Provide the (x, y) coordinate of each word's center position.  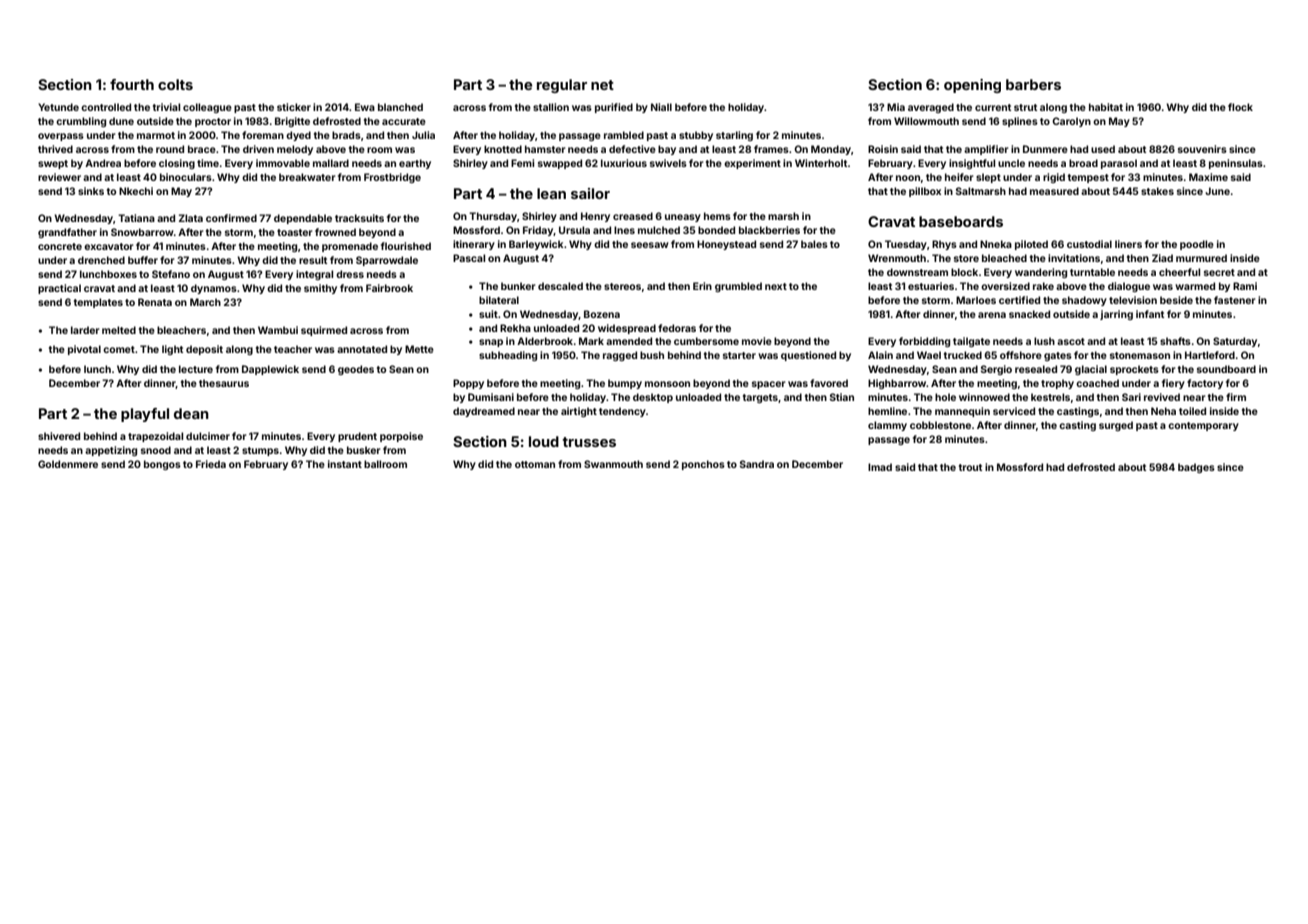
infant (1150, 314)
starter (739, 355)
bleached (1004, 258)
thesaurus (224, 383)
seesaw (650, 245)
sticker (294, 107)
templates (98, 303)
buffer (143, 260)
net (602, 85)
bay (667, 150)
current (993, 107)
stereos (622, 286)
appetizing (111, 451)
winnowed (984, 397)
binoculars (186, 177)
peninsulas (1236, 164)
